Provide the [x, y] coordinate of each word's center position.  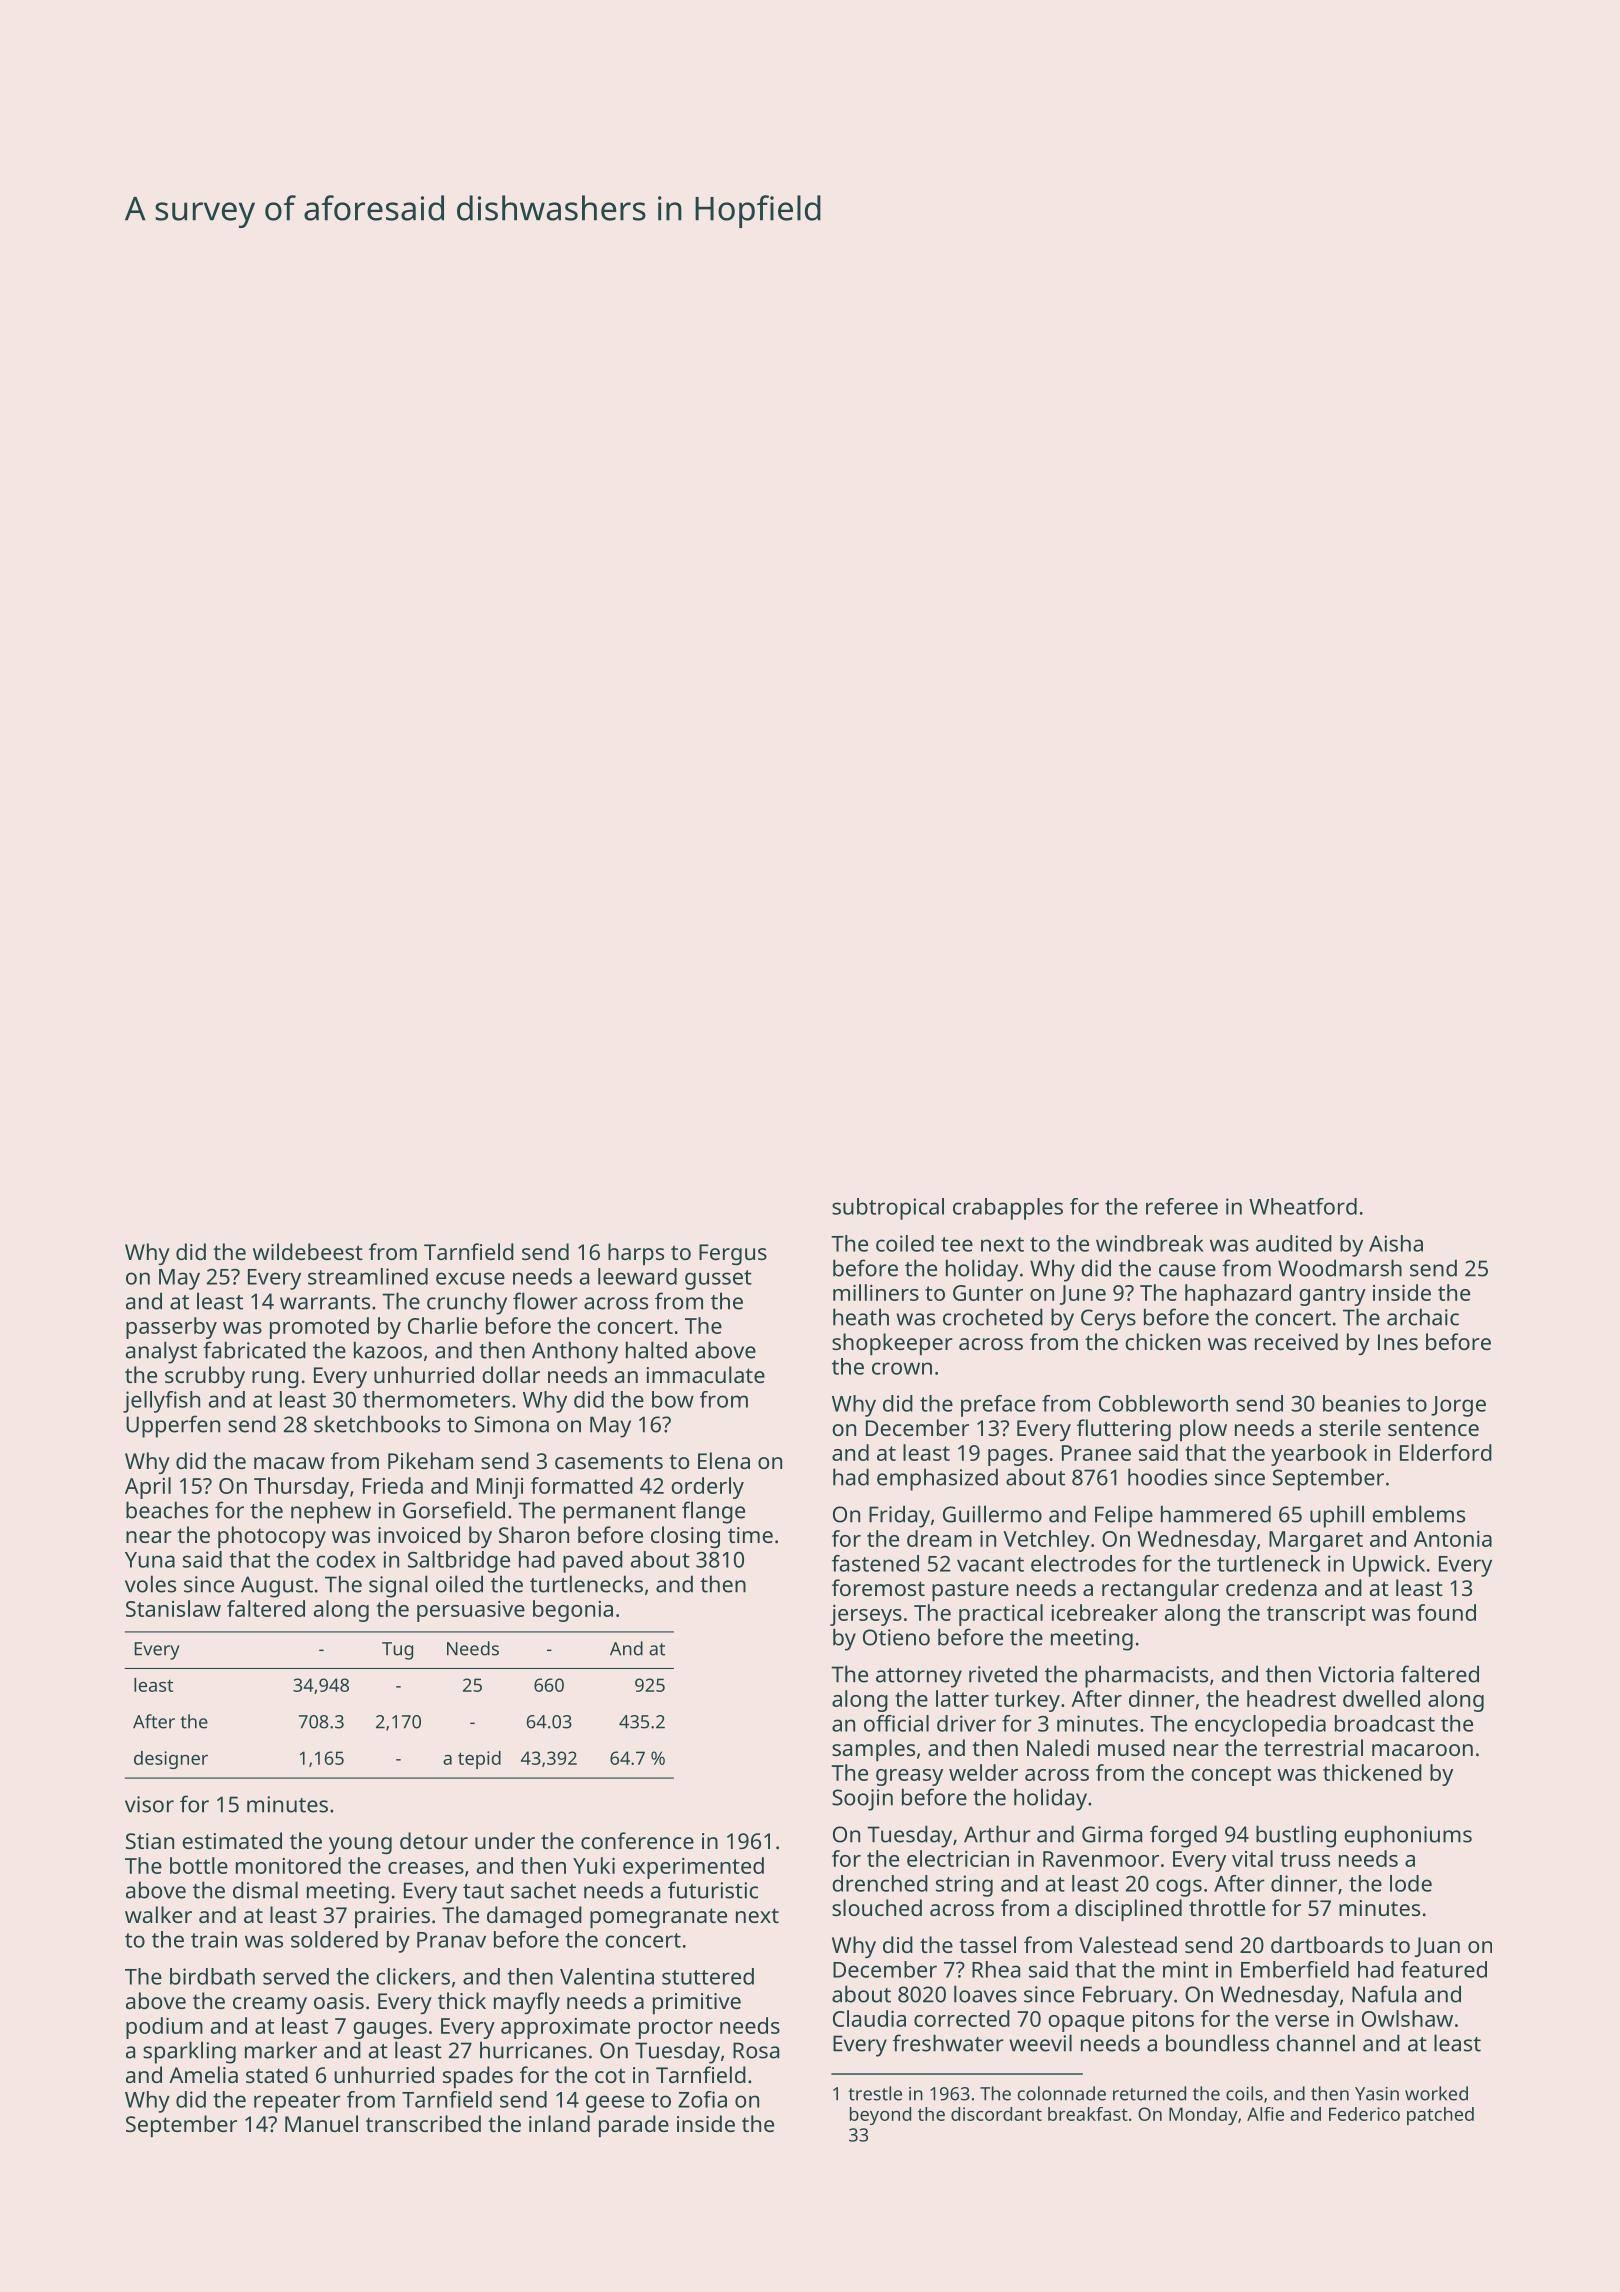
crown [902, 1368]
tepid [479, 1760]
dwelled [1381, 1698]
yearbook [1319, 1455]
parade [634, 2126]
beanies [1361, 1403]
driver [966, 1723]
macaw [289, 1463]
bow [673, 1399]
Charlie [442, 1325]
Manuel [321, 2123]
